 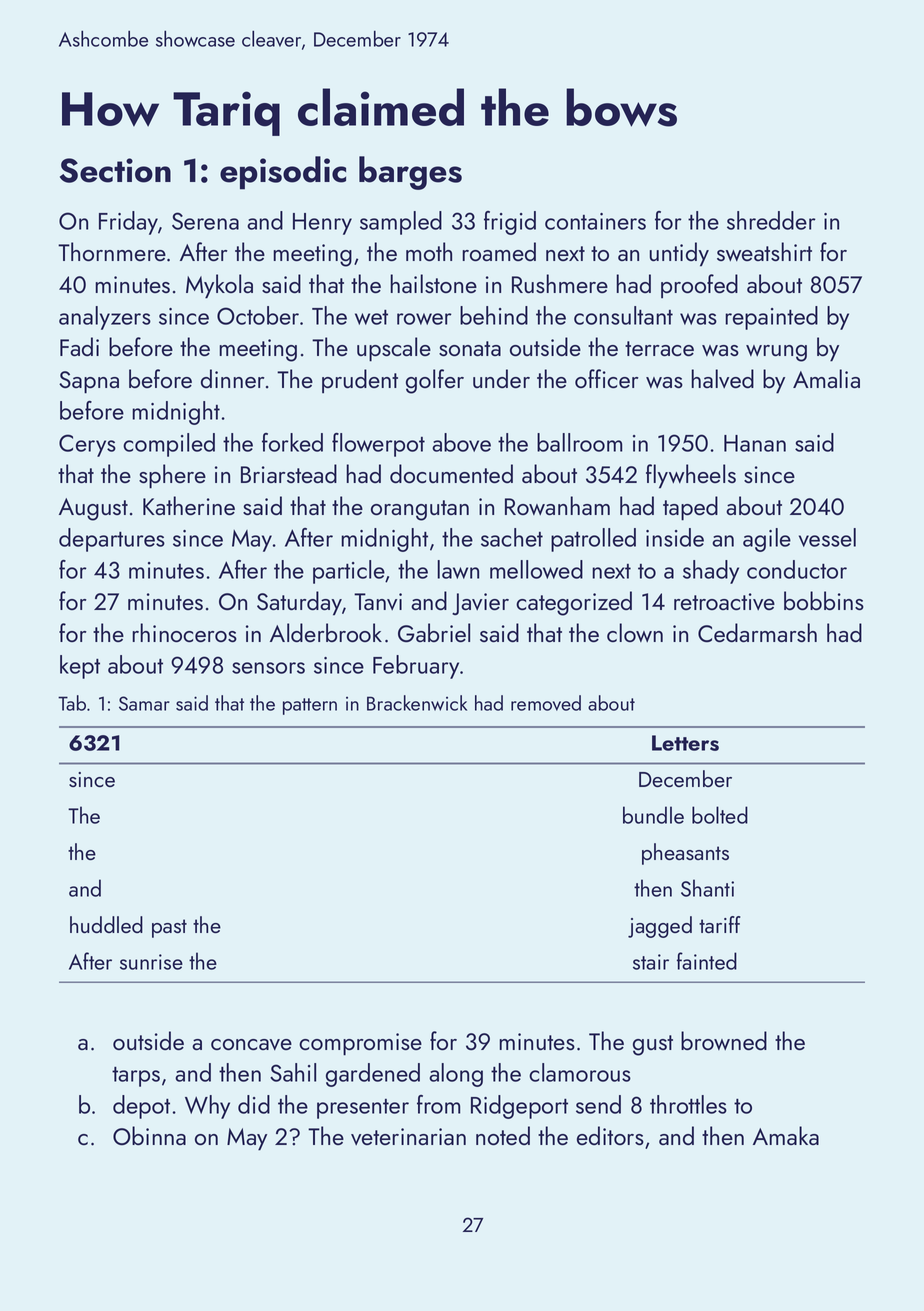 I want to click on bolted, so click(x=720, y=815).
